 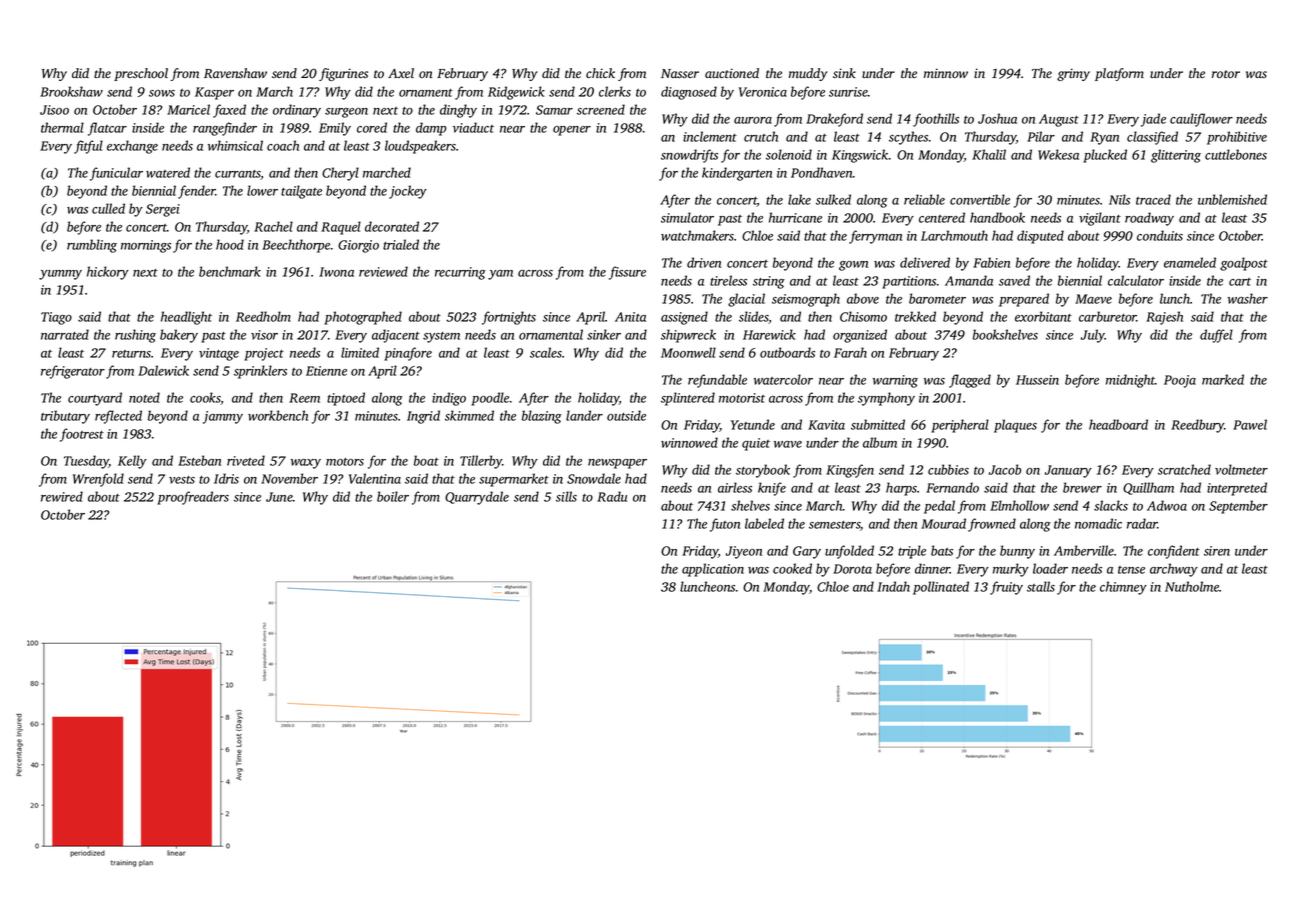 I want to click on platform, so click(x=1119, y=74).
